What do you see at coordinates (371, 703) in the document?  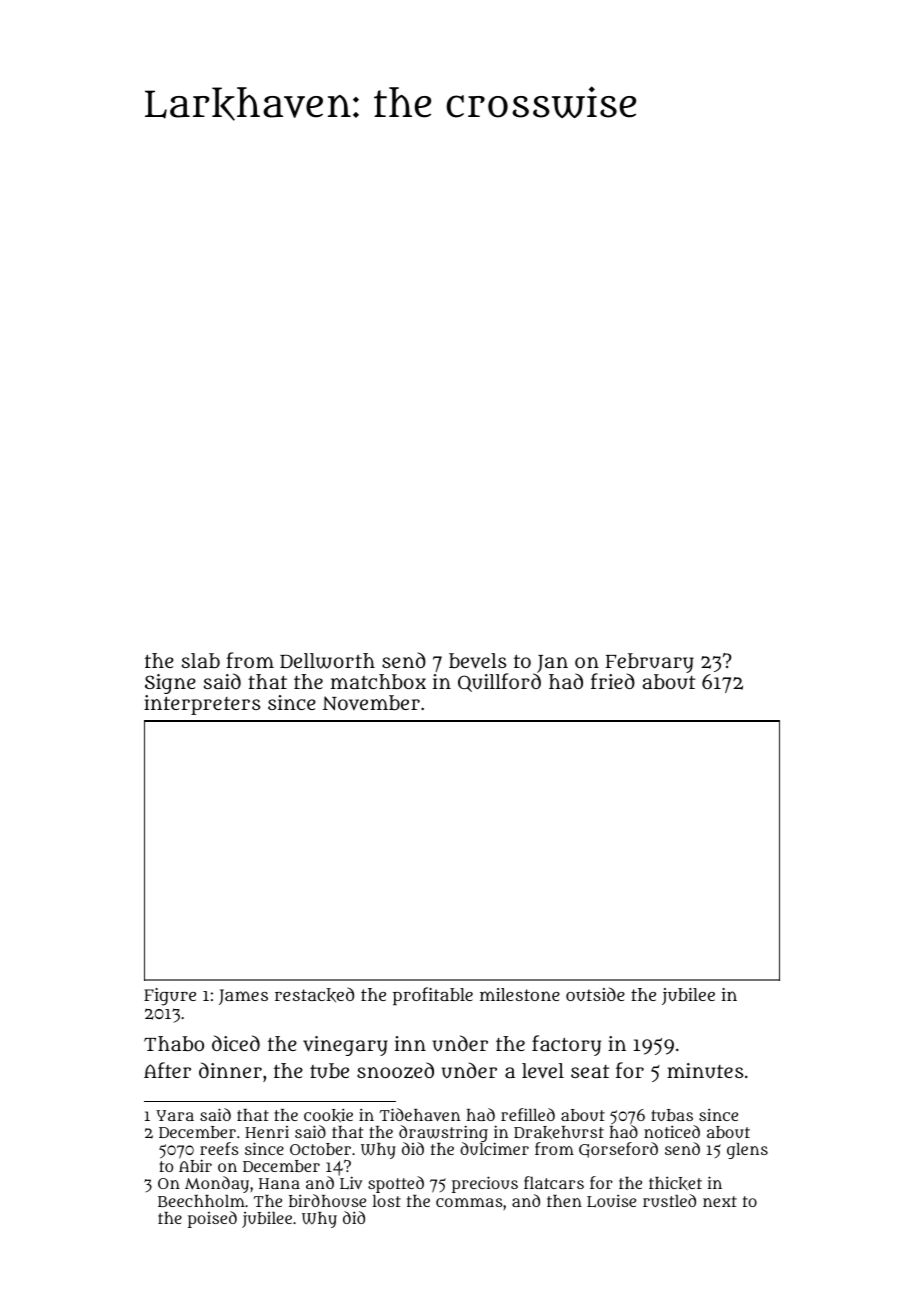 I see `November` at bounding box center [371, 703].
